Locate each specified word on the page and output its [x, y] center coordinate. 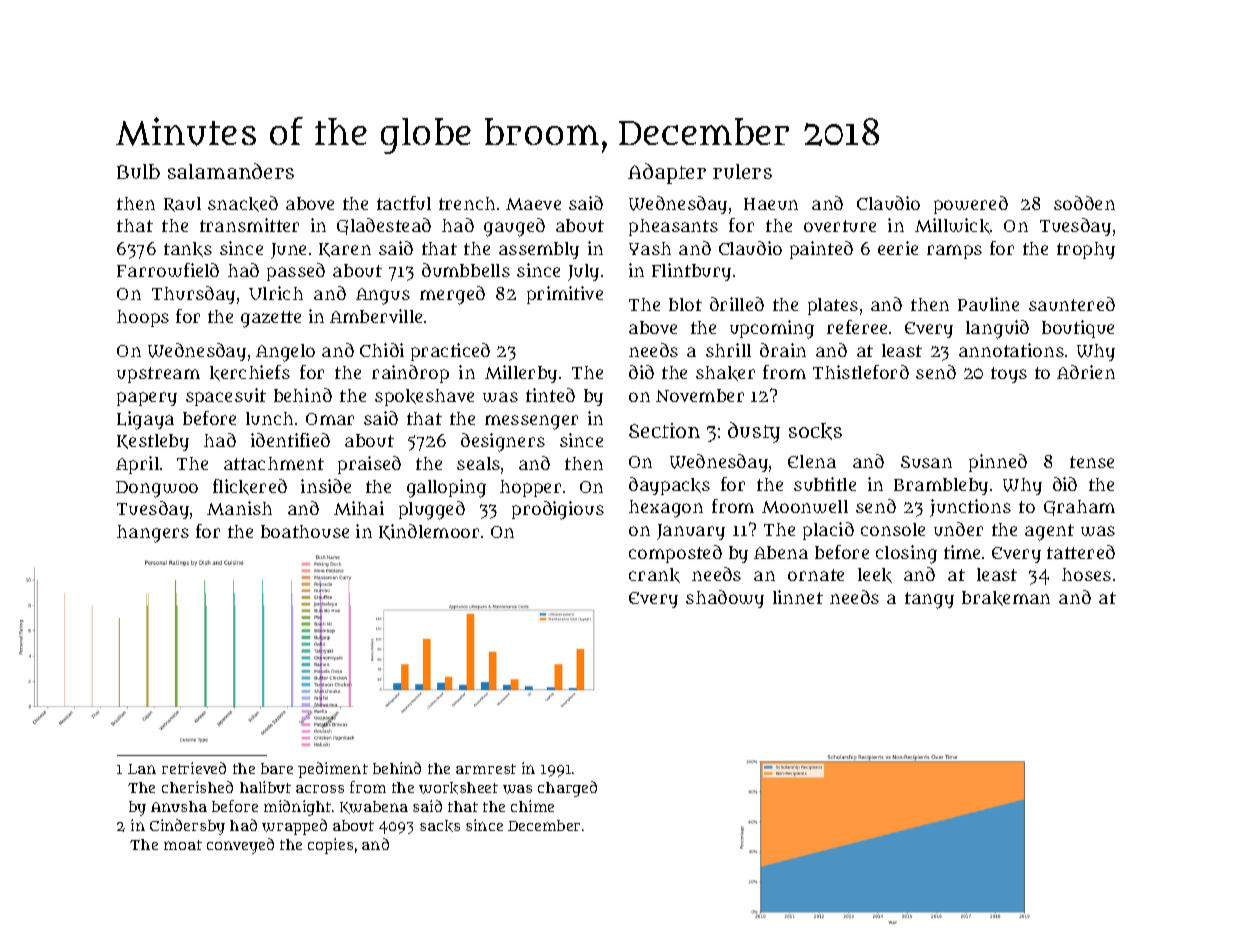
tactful [404, 203]
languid [997, 329]
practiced [450, 352]
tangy [929, 600]
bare [277, 768]
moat [183, 845]
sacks [440, 826]
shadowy [725, 599]
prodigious [558, 510]
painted [821, 250]
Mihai [359, 508]
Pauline [988, 304]
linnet [798, 597]
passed [296, 272]
